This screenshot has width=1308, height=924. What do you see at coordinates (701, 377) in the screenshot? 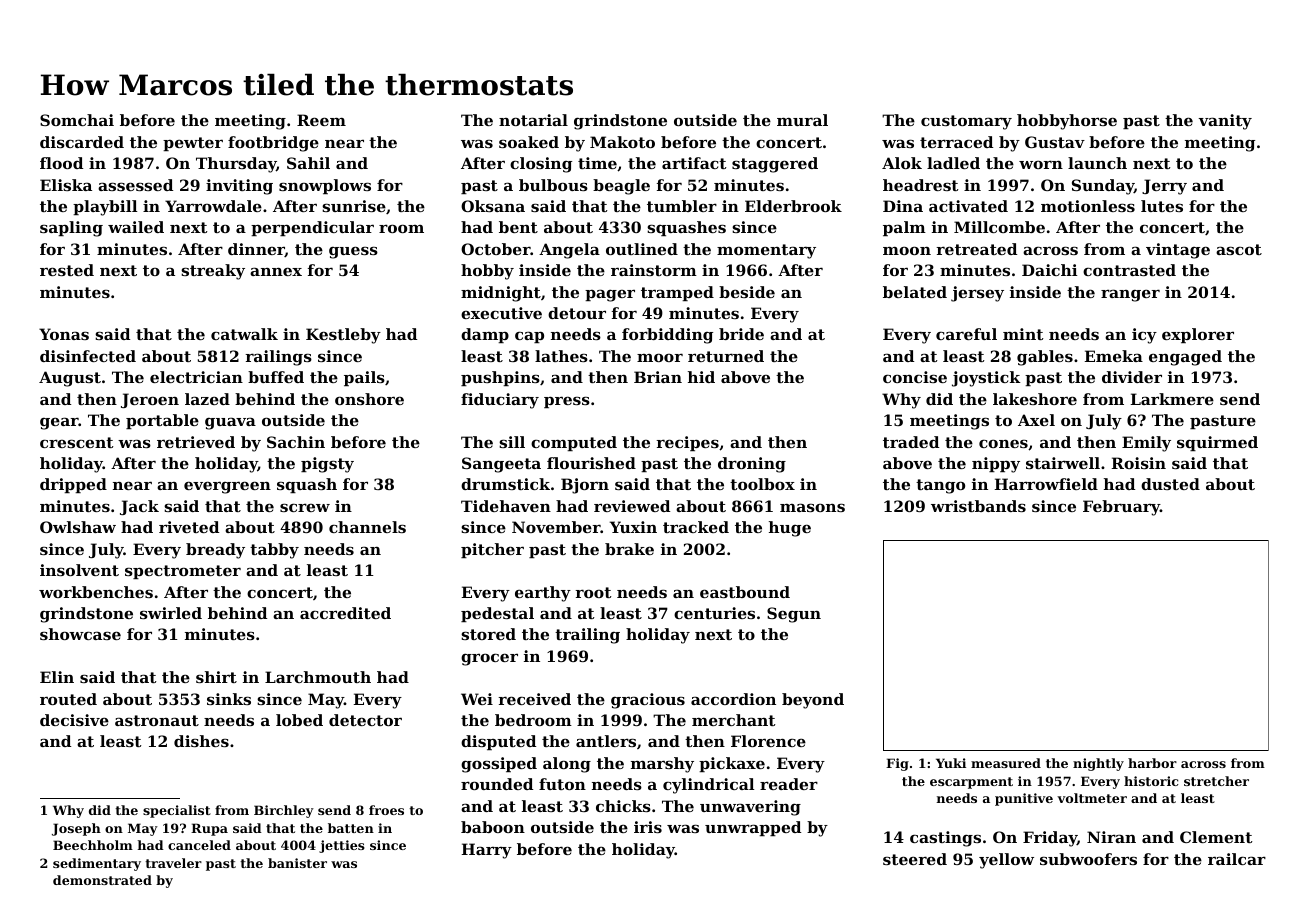
I see `hid` at bounding box center [701, 377].
